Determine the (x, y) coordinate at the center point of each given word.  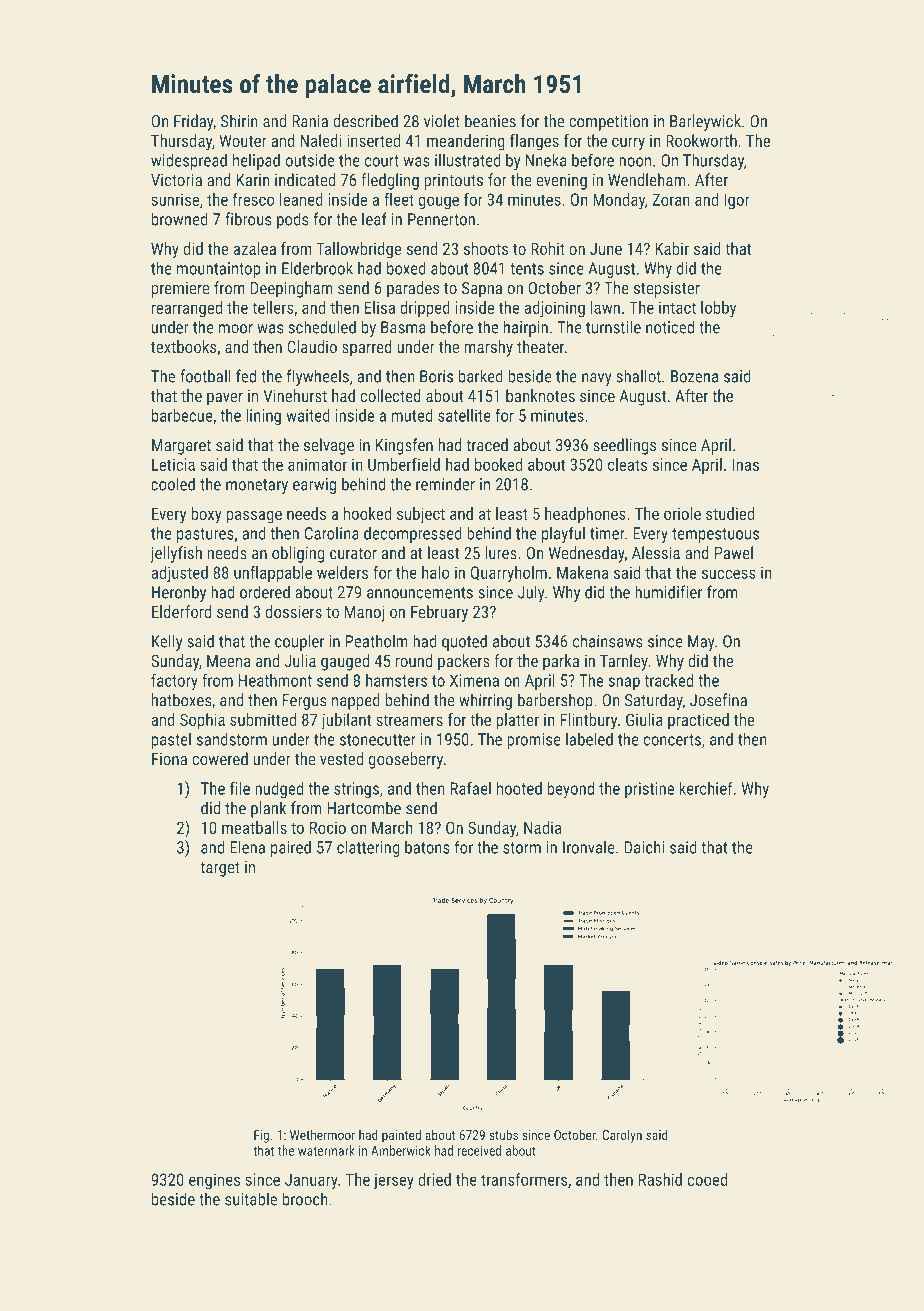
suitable (251, 1199)
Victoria (176, 180)
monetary (257, 486)
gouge (439, 203)
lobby (718, 309)
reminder (445, 484)
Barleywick (705, 122)
